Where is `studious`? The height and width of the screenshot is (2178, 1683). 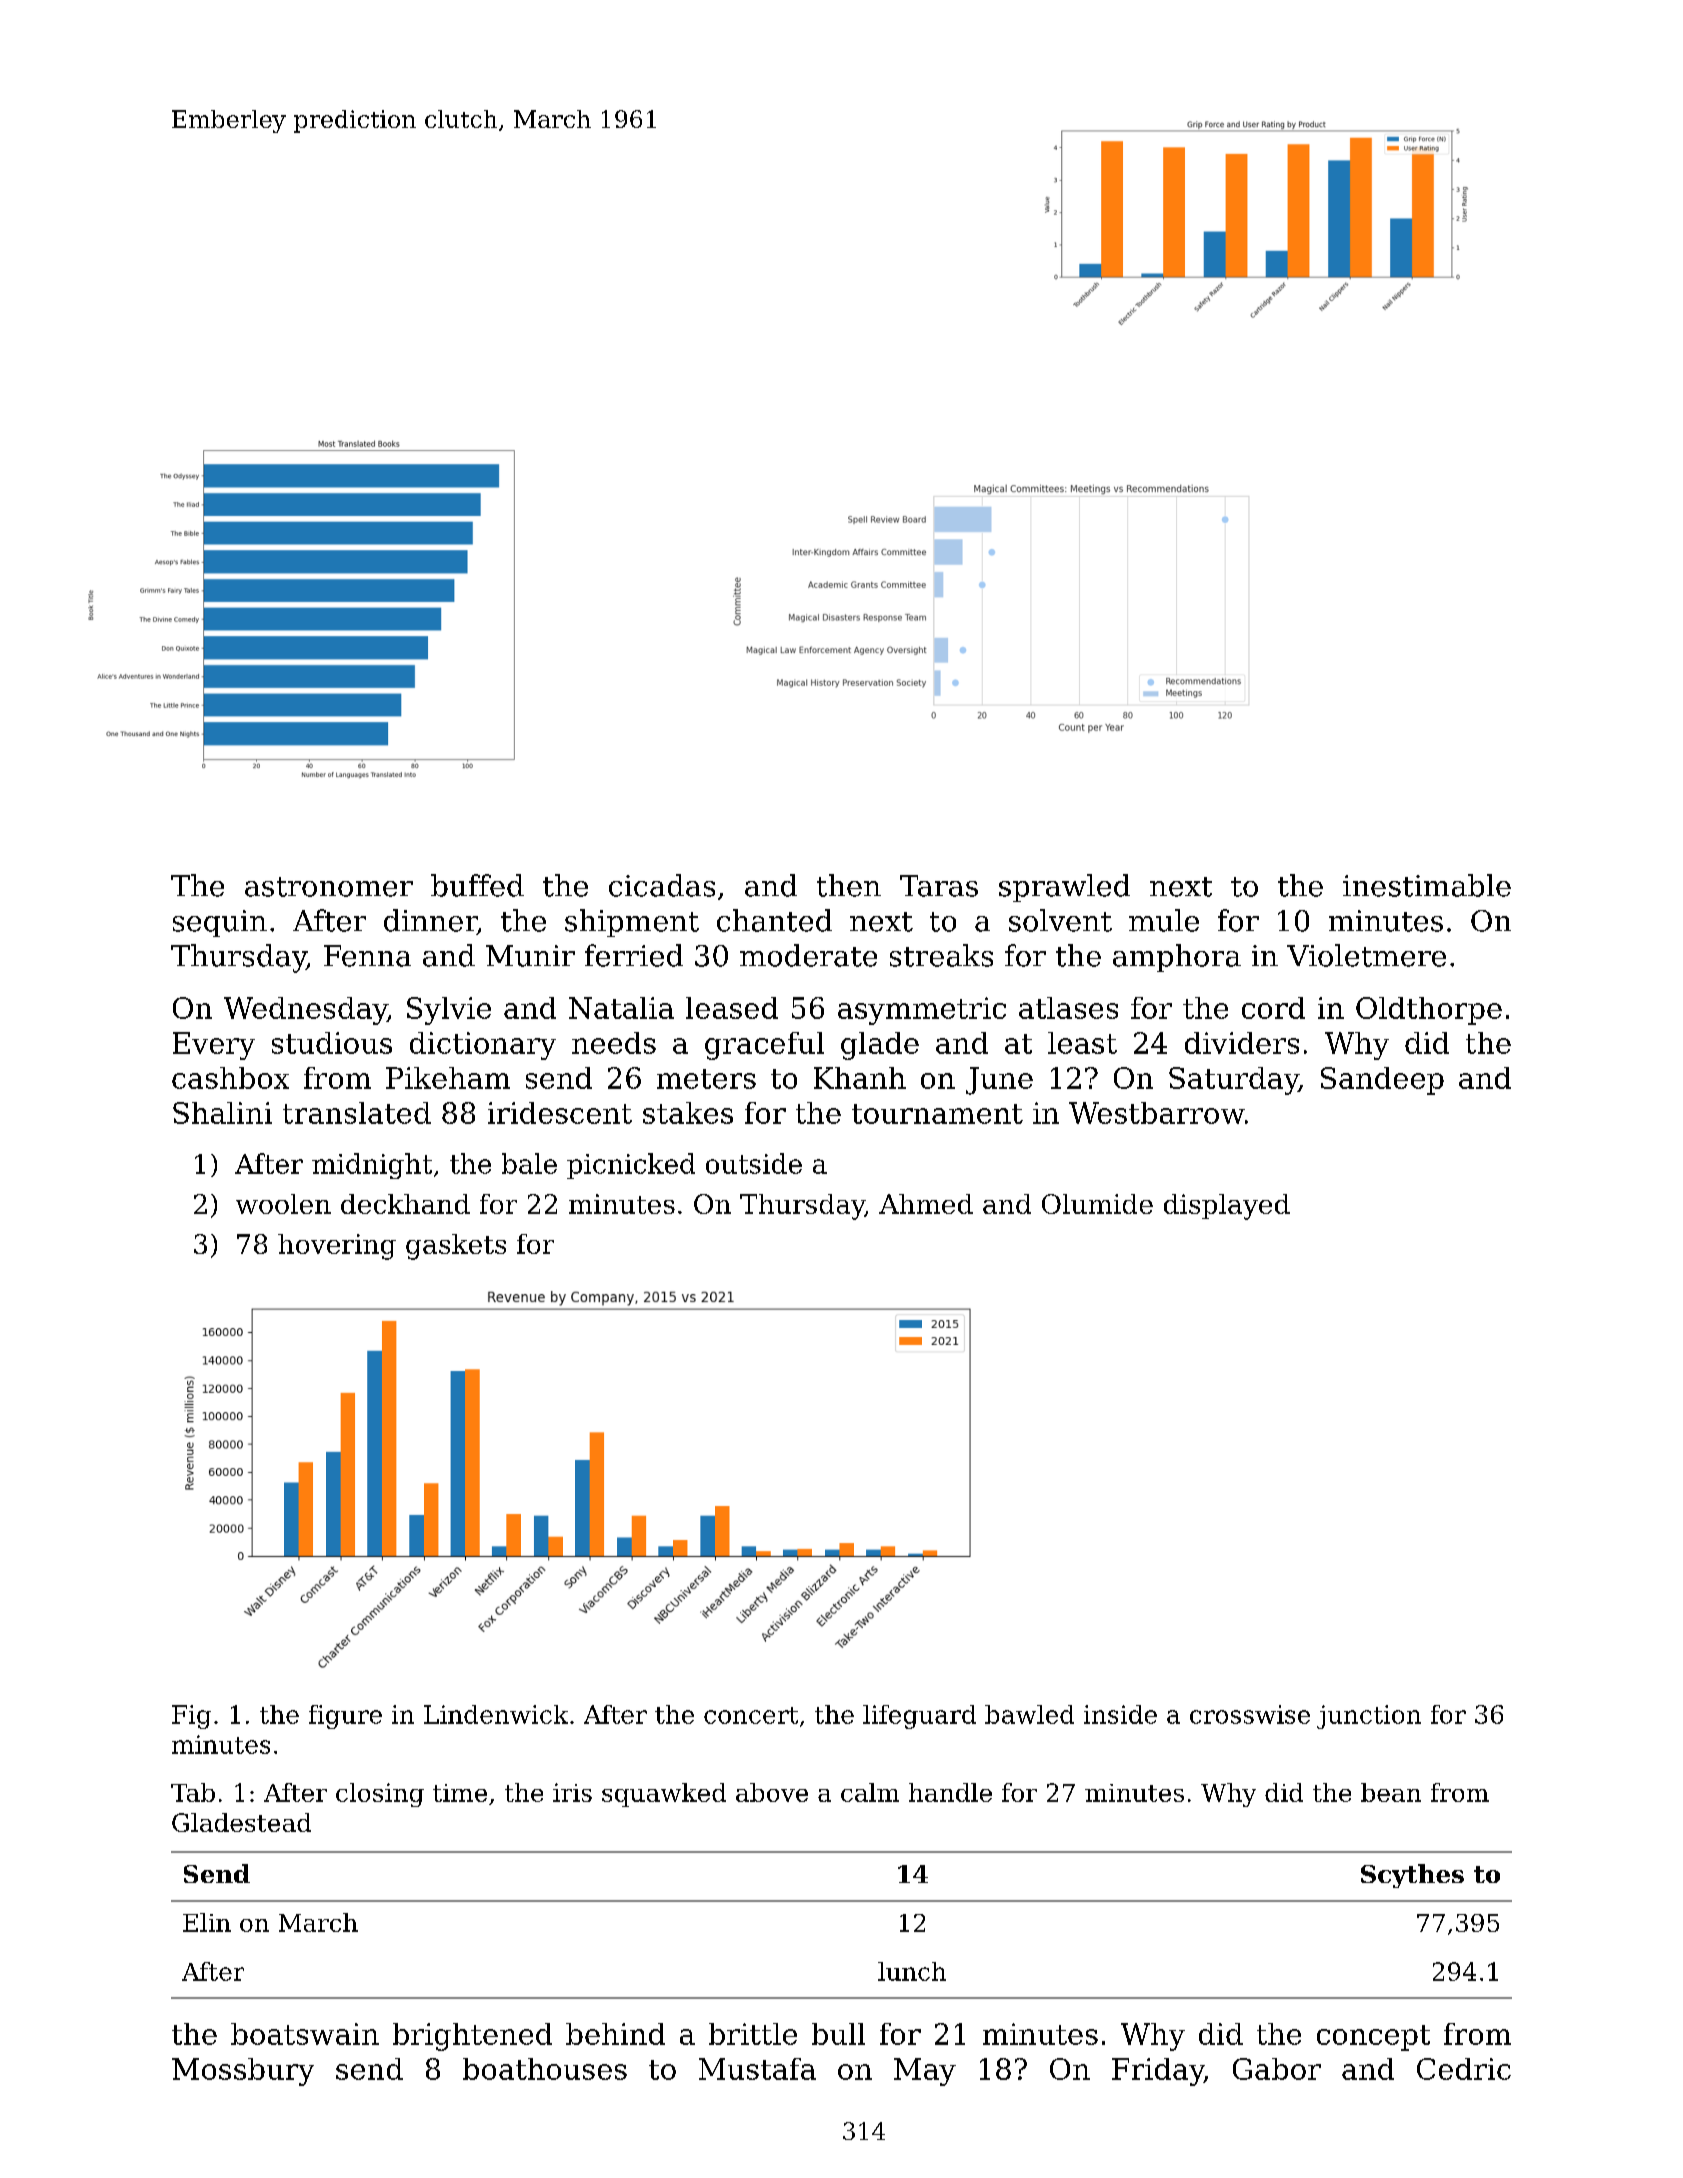 studious is located at coordinates (332, 1043).
